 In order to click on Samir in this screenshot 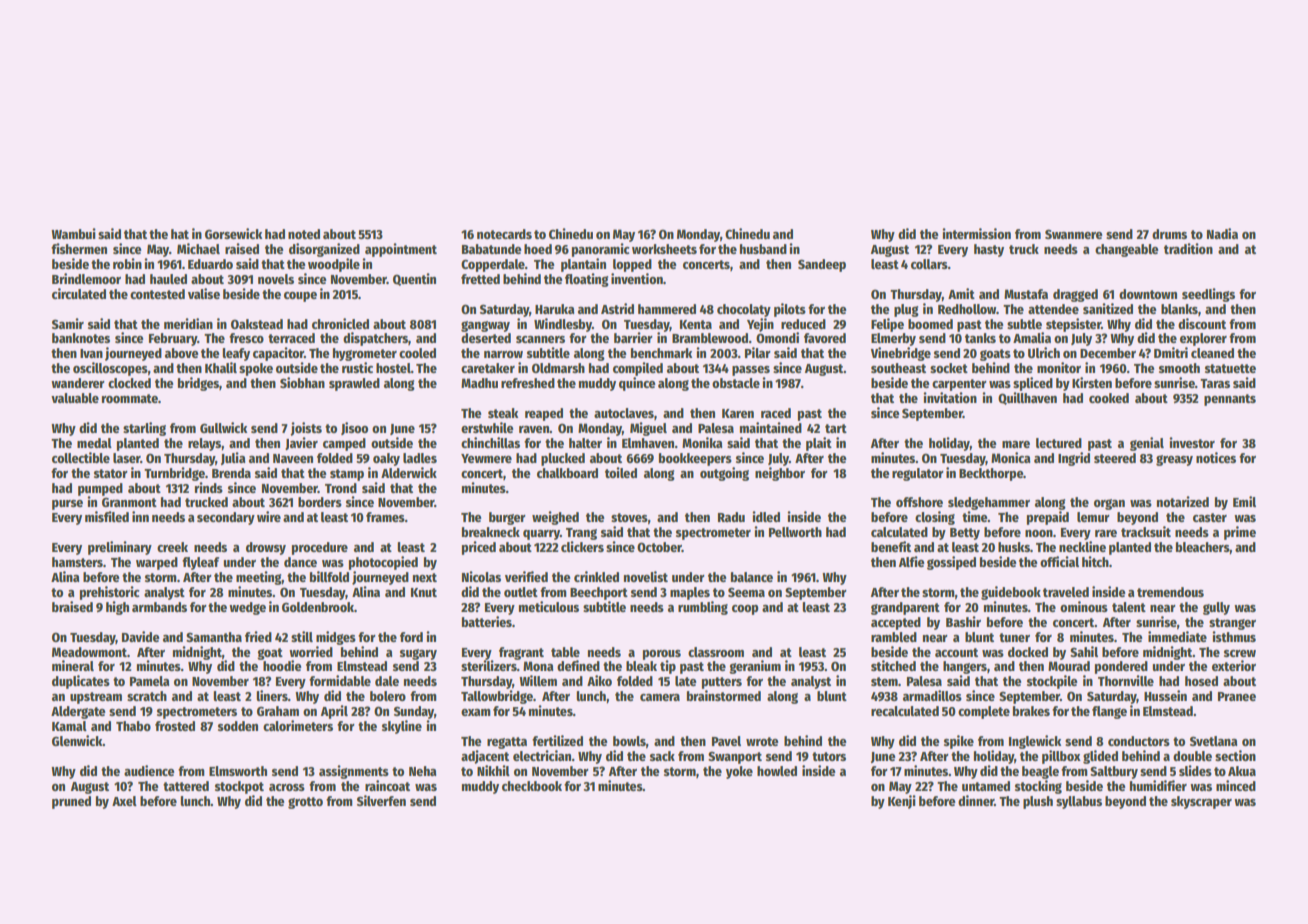, I will do `click(68, 323)`.
